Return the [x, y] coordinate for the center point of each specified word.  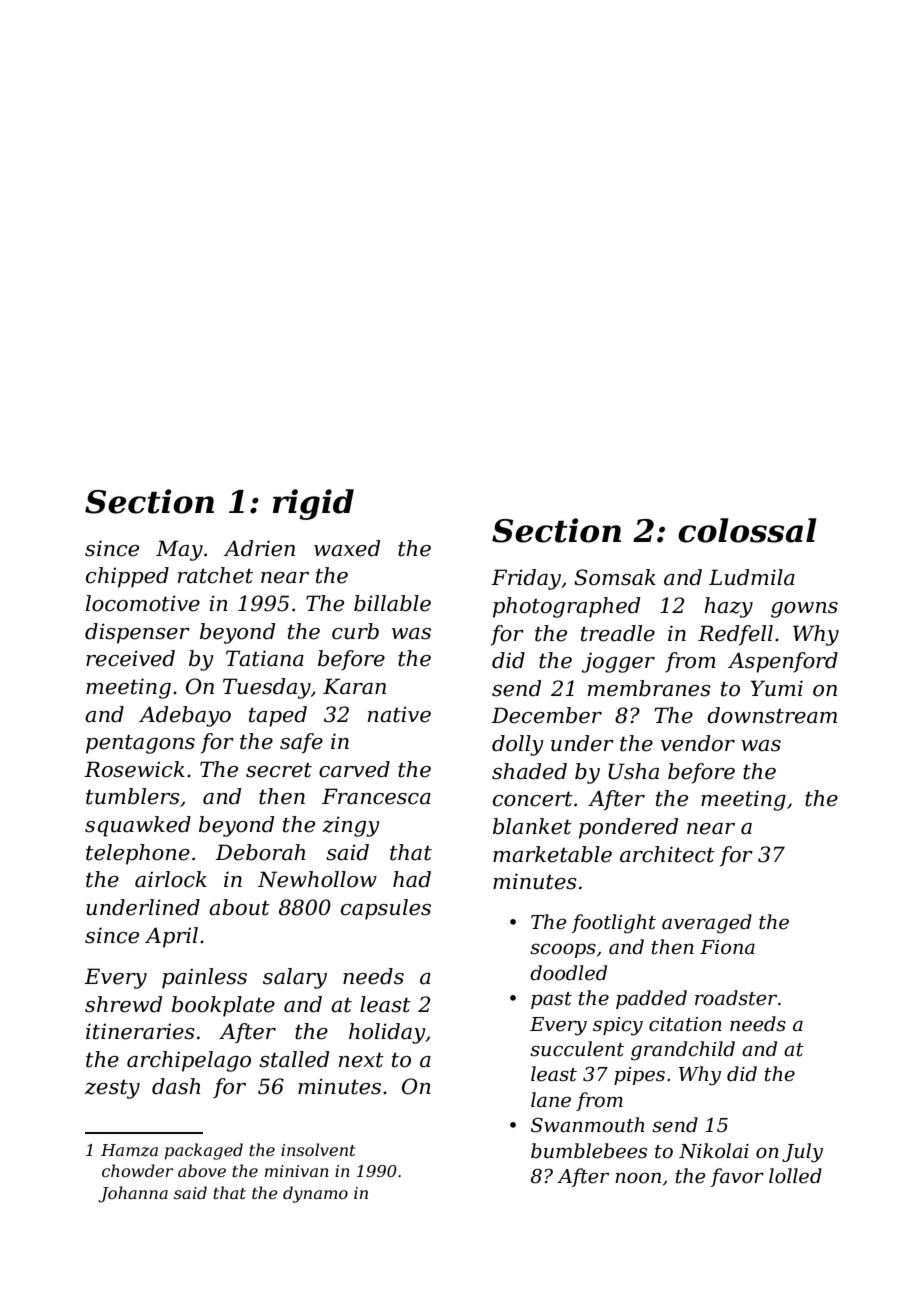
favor [737, 1177]
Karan [354, 686]
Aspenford [783, 662]
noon [638, 1178]
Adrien [259, 548]
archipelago [189, 1061]
